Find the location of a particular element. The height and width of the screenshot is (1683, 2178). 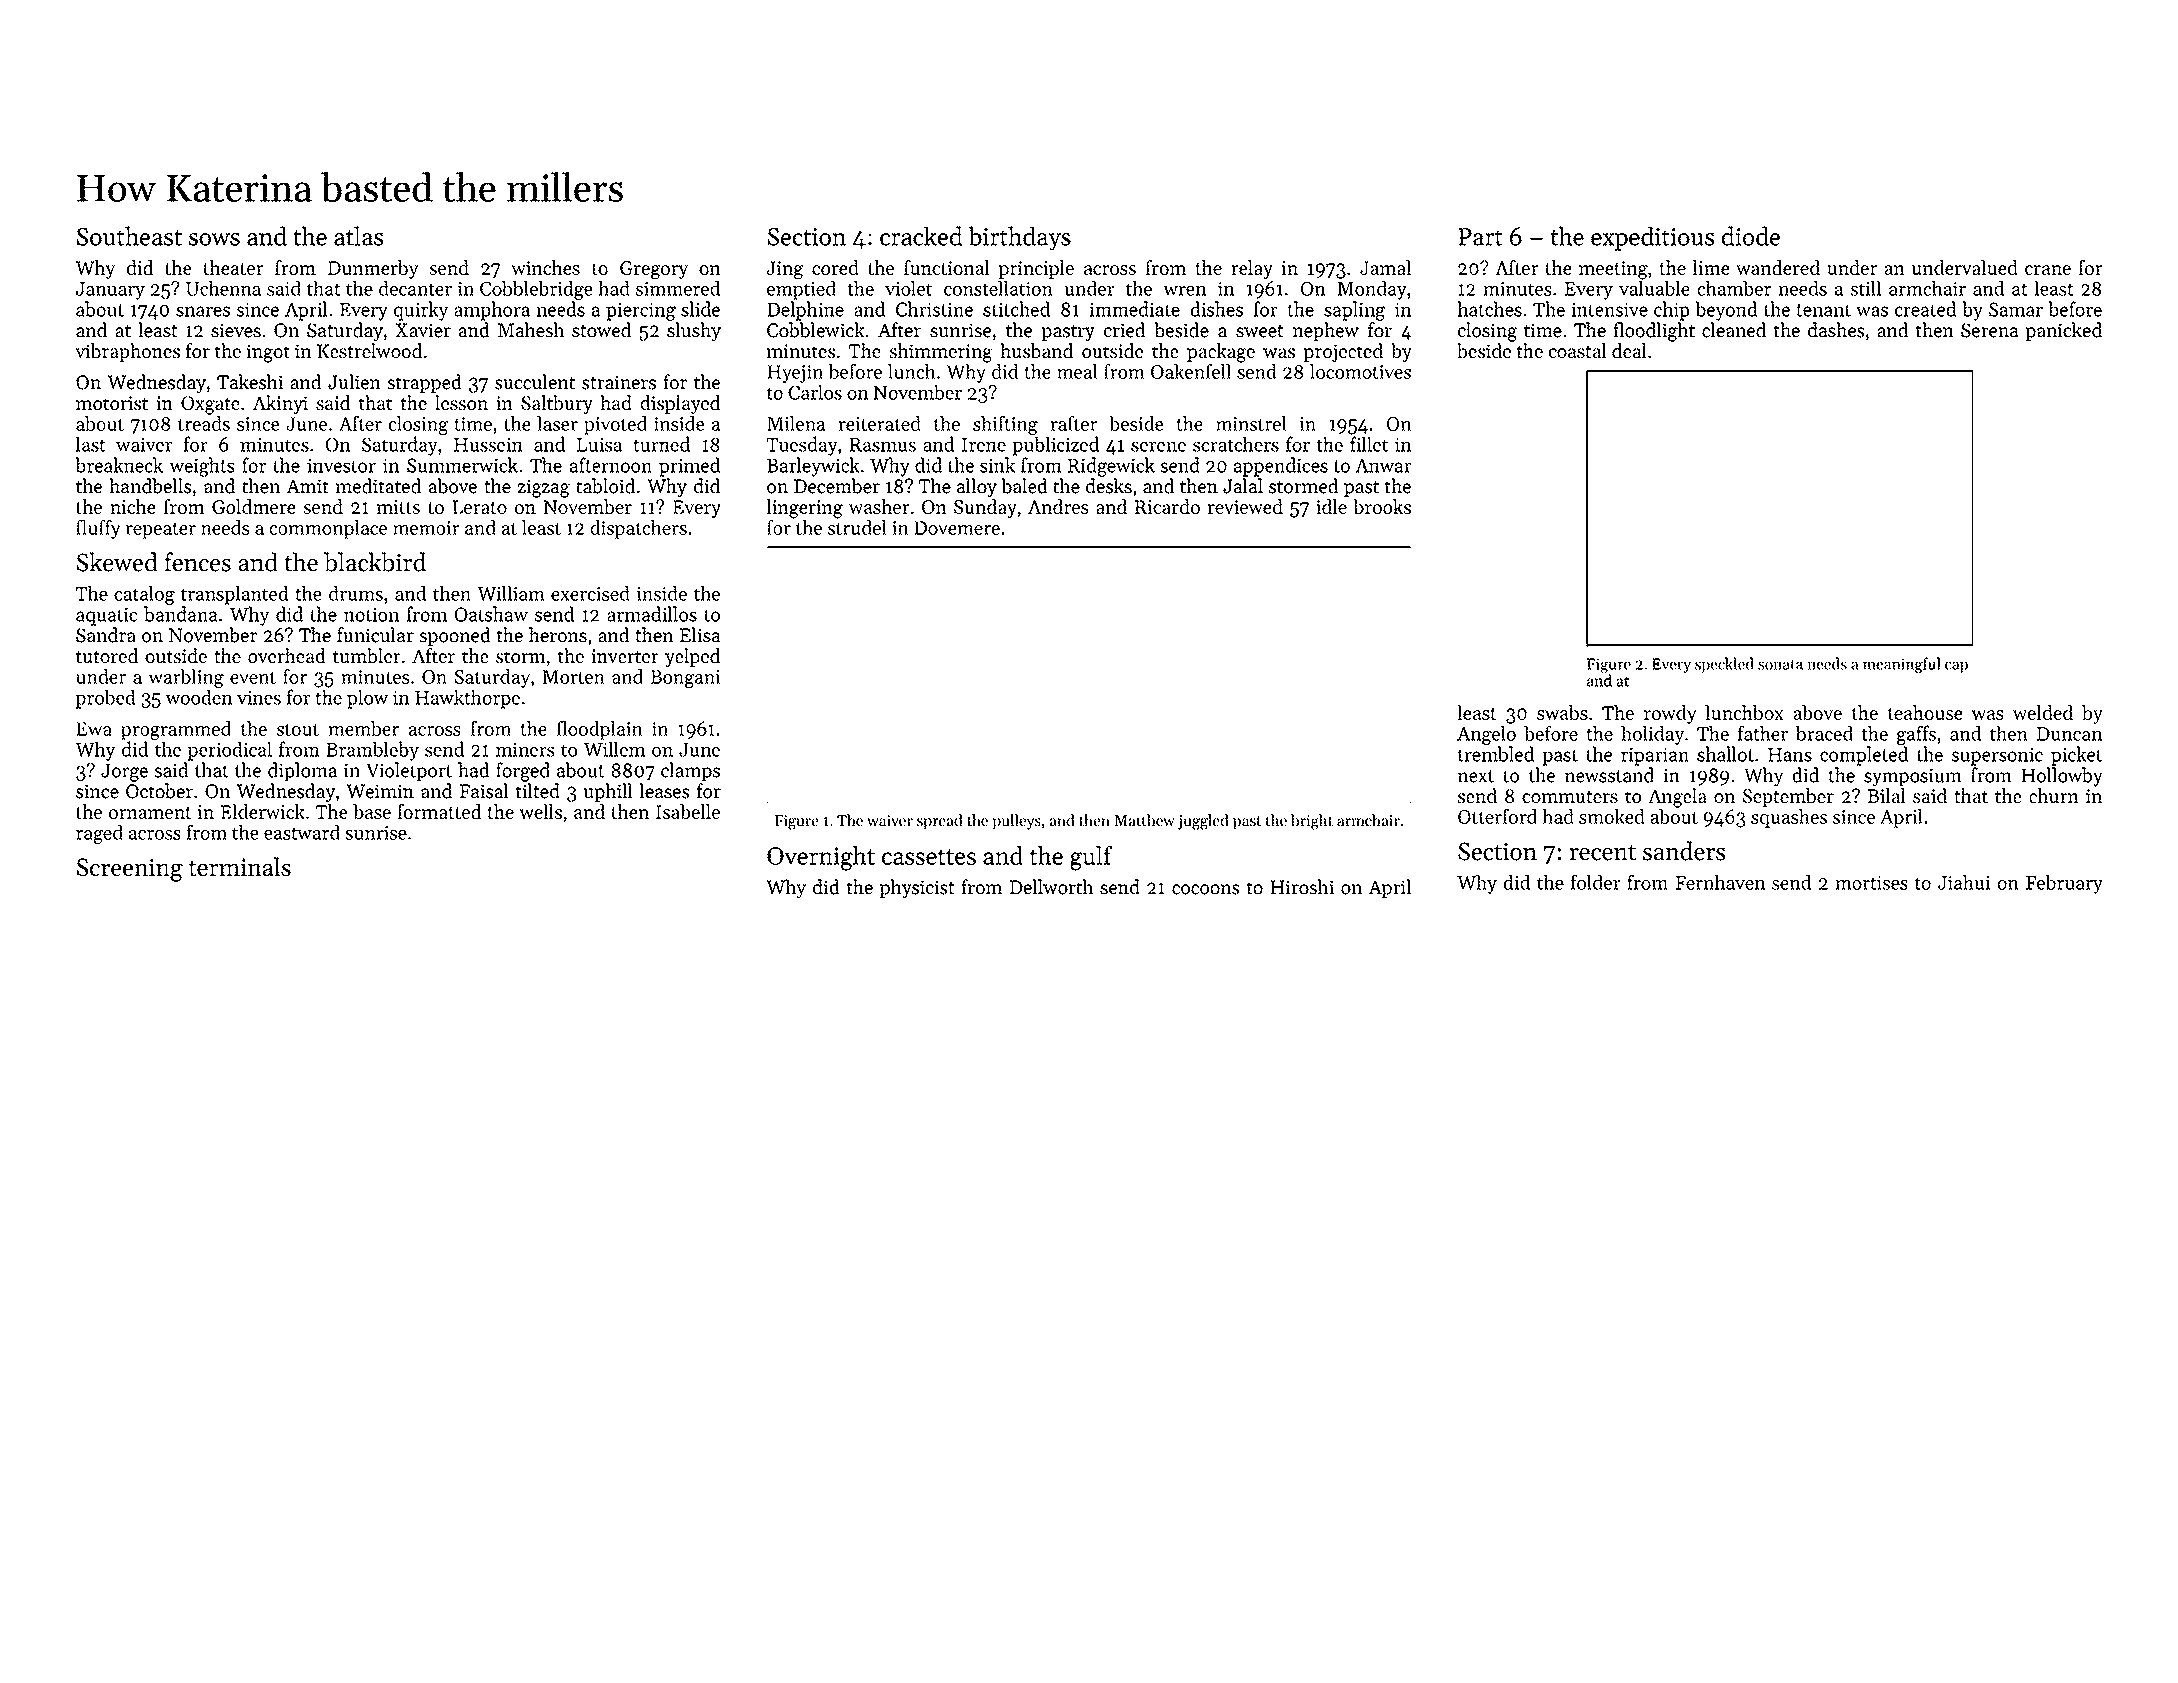

terminals is located at coordinates (239, 866).
